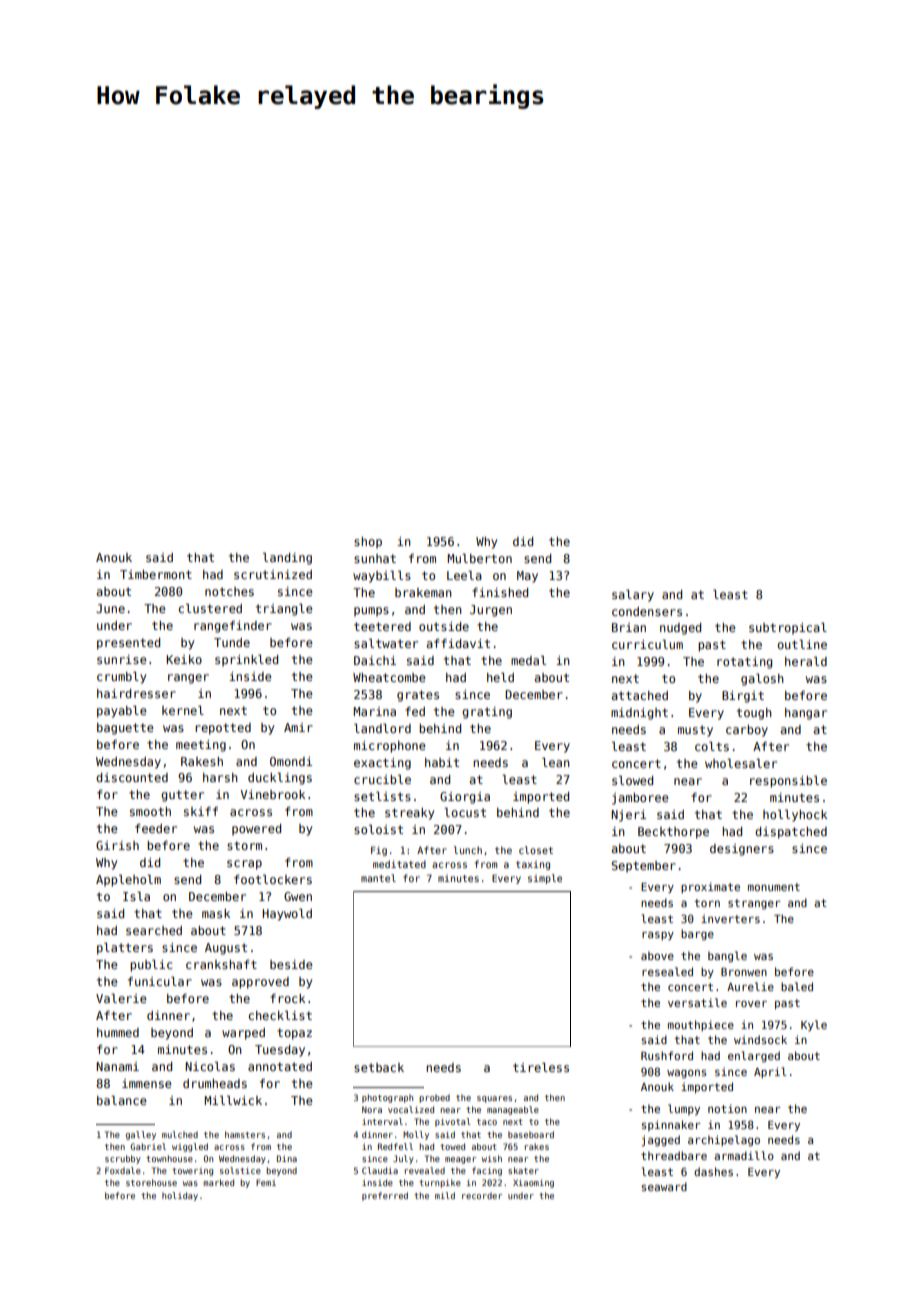 This screenshot has height=1308, width=924. Describe the element at coordinates (639, 714) in the screenshot. I see `midnight` at that location.
